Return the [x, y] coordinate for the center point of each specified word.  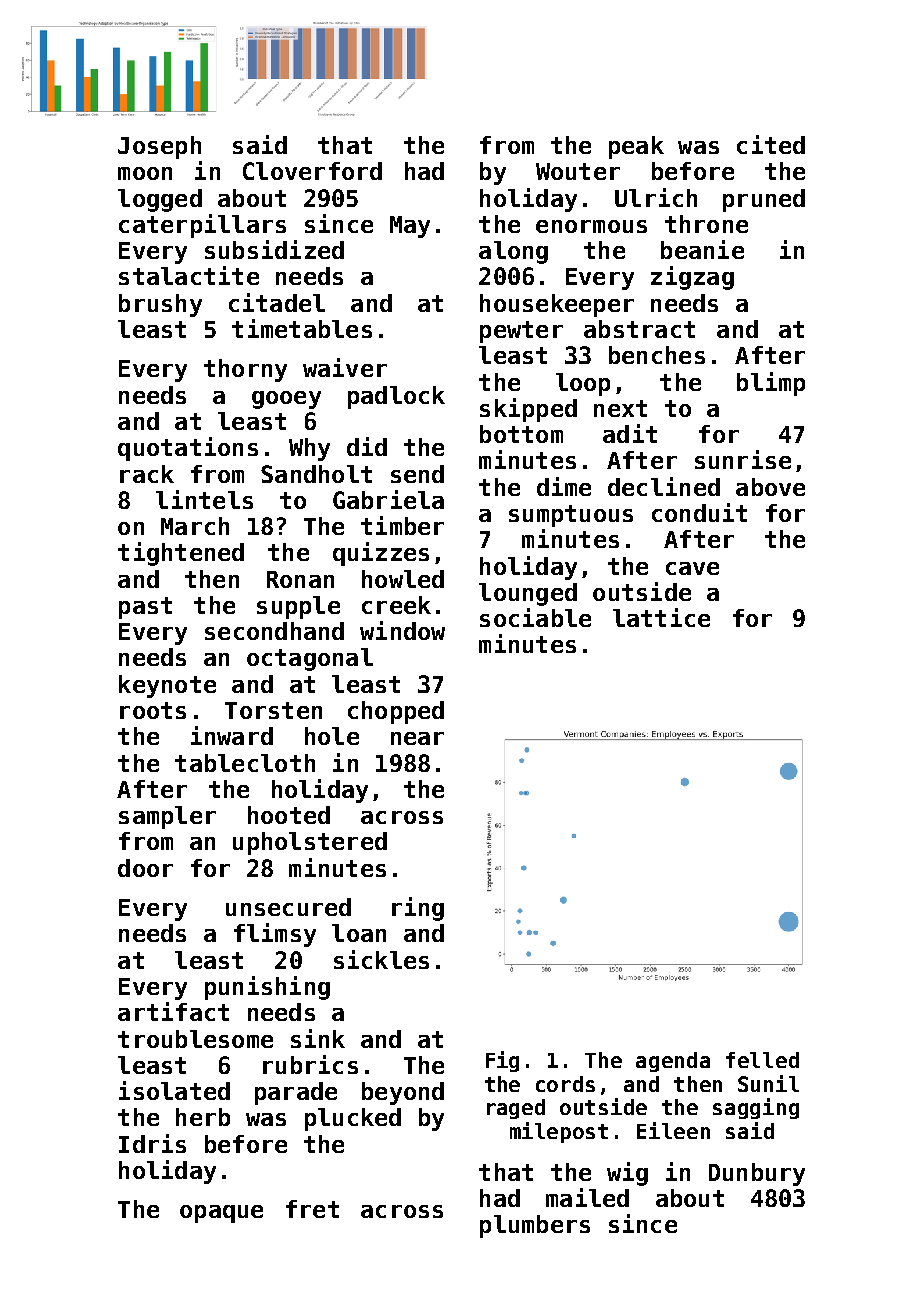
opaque [221, 1214]
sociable [535, 617]
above [770, 487]
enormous [591, 226]
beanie [702, 249]
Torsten [273, 710]
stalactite [189, 275]
